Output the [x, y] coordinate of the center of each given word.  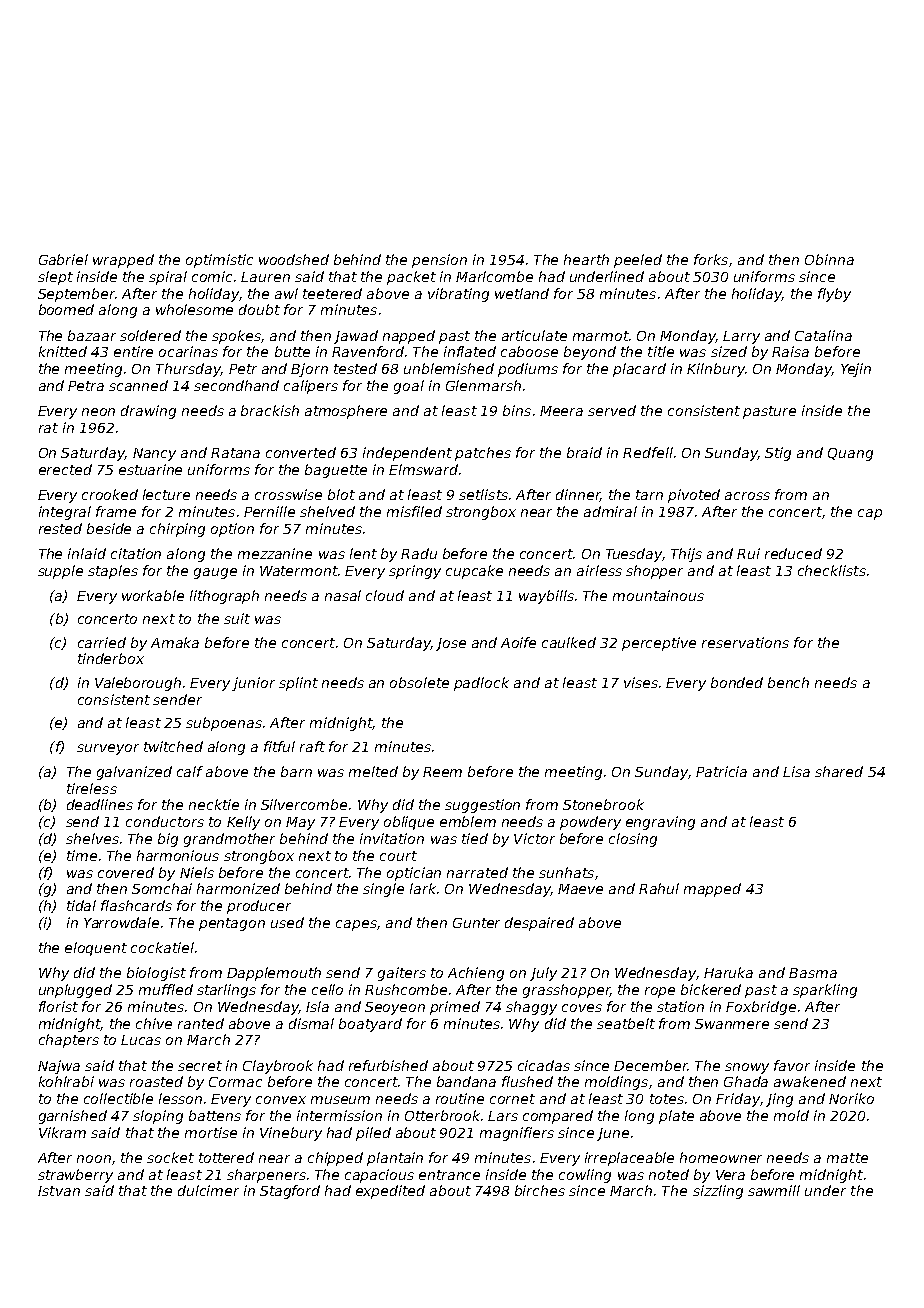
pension [439, 261]
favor [792, 1065]
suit [237, 618]
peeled [638, 261]
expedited [390, 1192]
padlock [481, 684]
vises [641, 682]
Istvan [59, 1191]
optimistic [219, 261]
